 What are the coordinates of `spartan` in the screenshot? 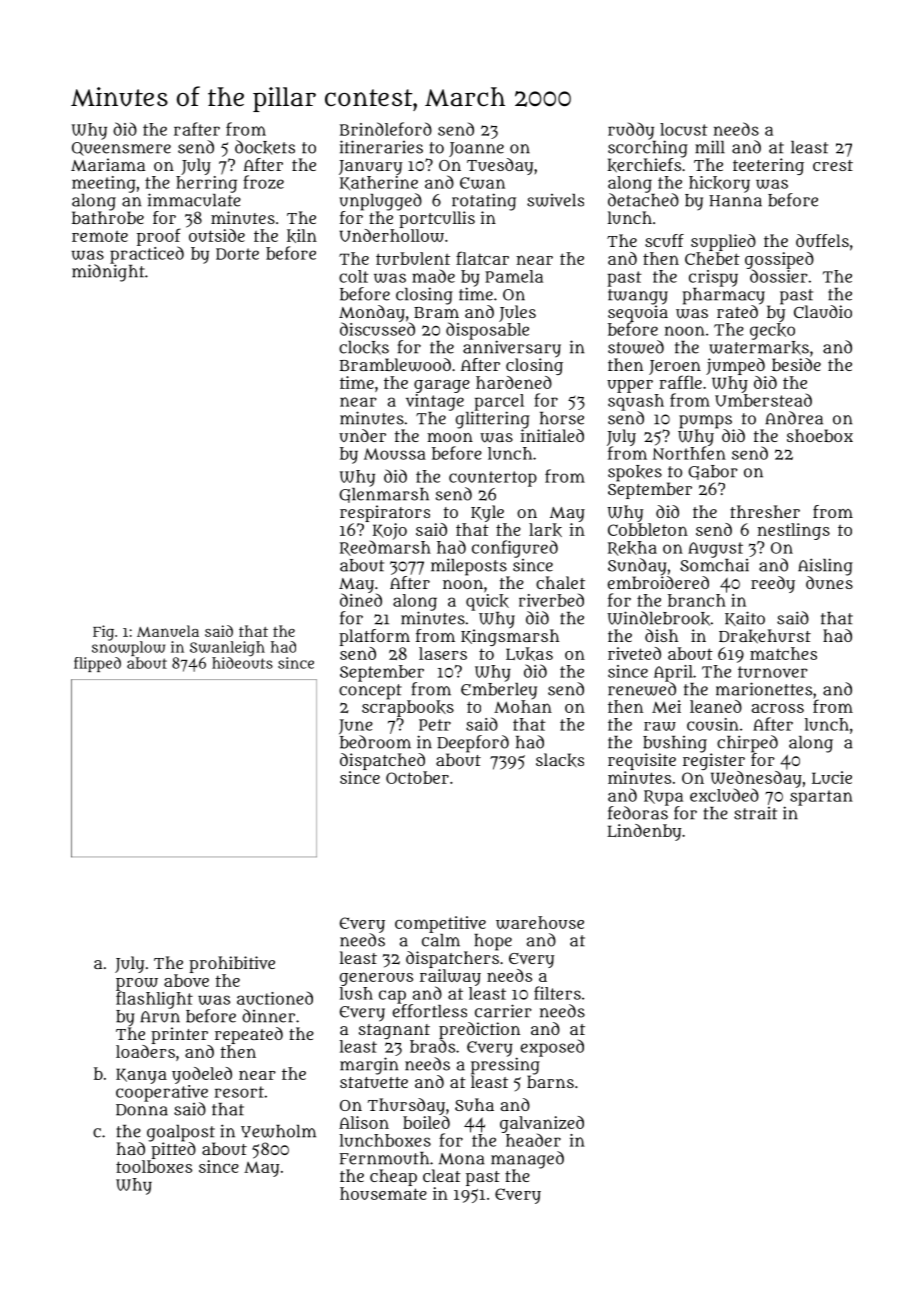 It's located at (821, 798).
